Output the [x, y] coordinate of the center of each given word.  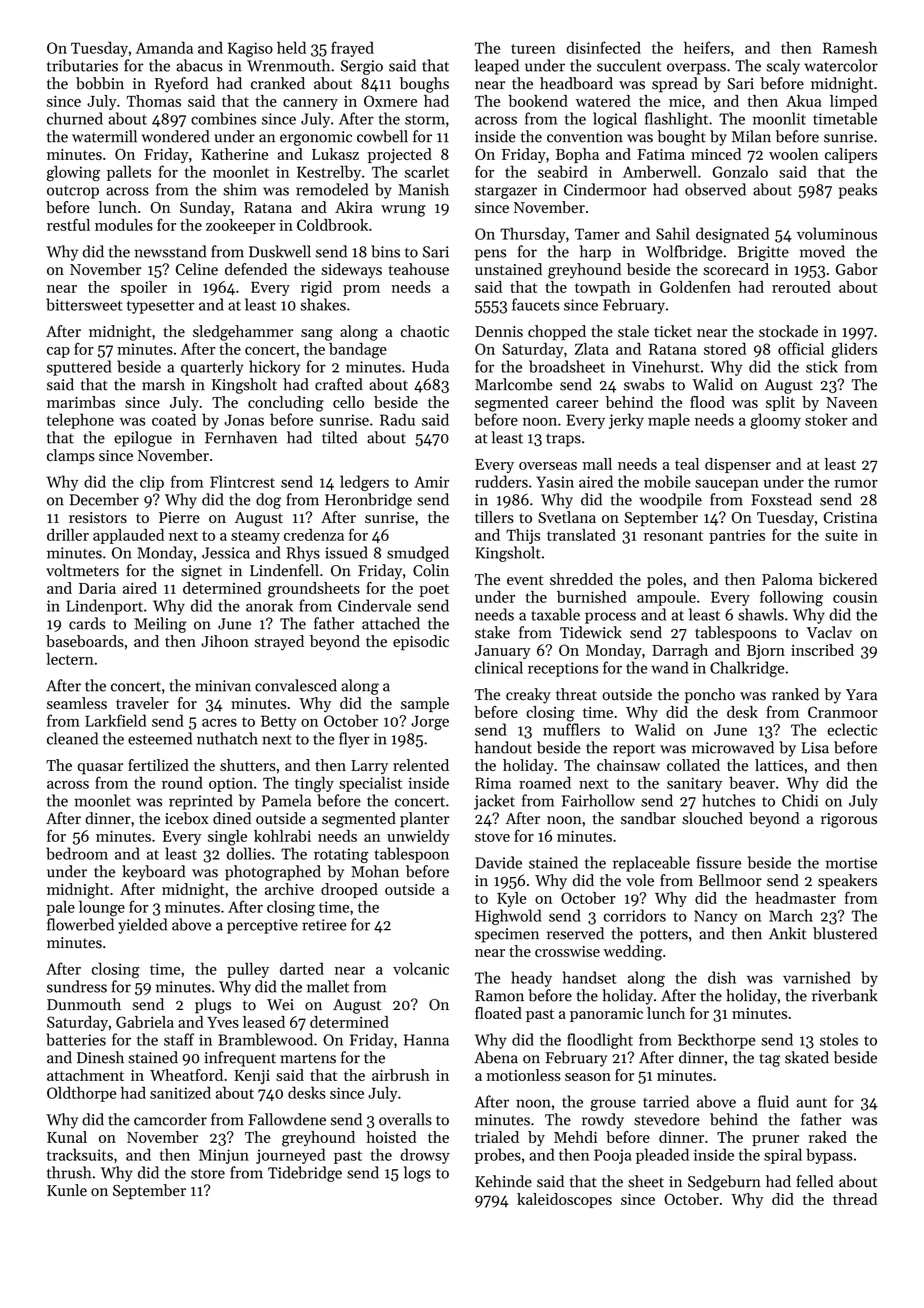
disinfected [603, 47]
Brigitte [763, 253]
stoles [839, 1039]
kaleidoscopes [564, 1200]
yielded [142, 926]
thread [855, 1199]
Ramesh [850, 47]
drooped [349, 890]
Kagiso [250, 50]
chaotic [425, 331]
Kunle [67, 1190]
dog [268, 501]
